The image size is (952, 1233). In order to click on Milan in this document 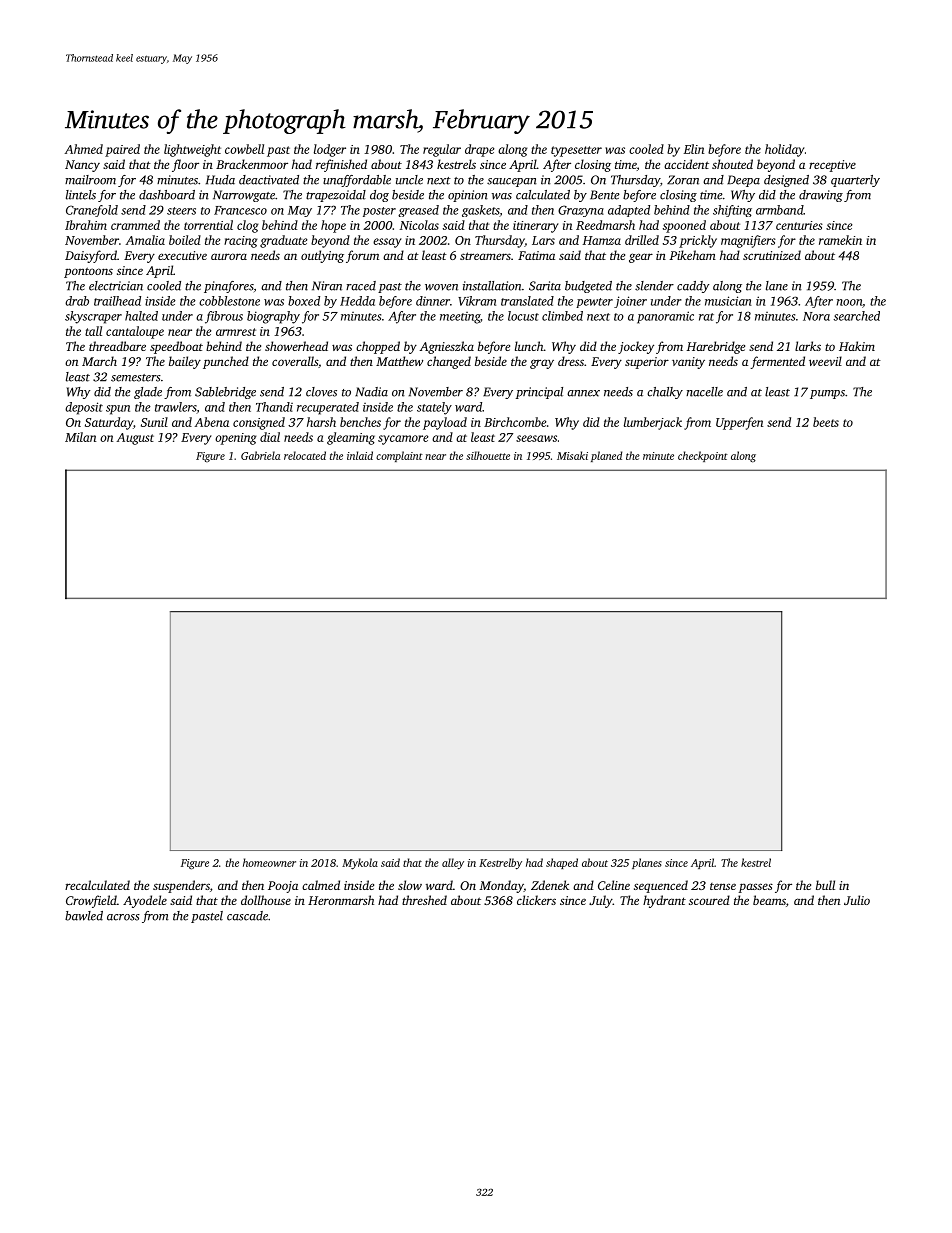, I will do `click(80, 437)`.
